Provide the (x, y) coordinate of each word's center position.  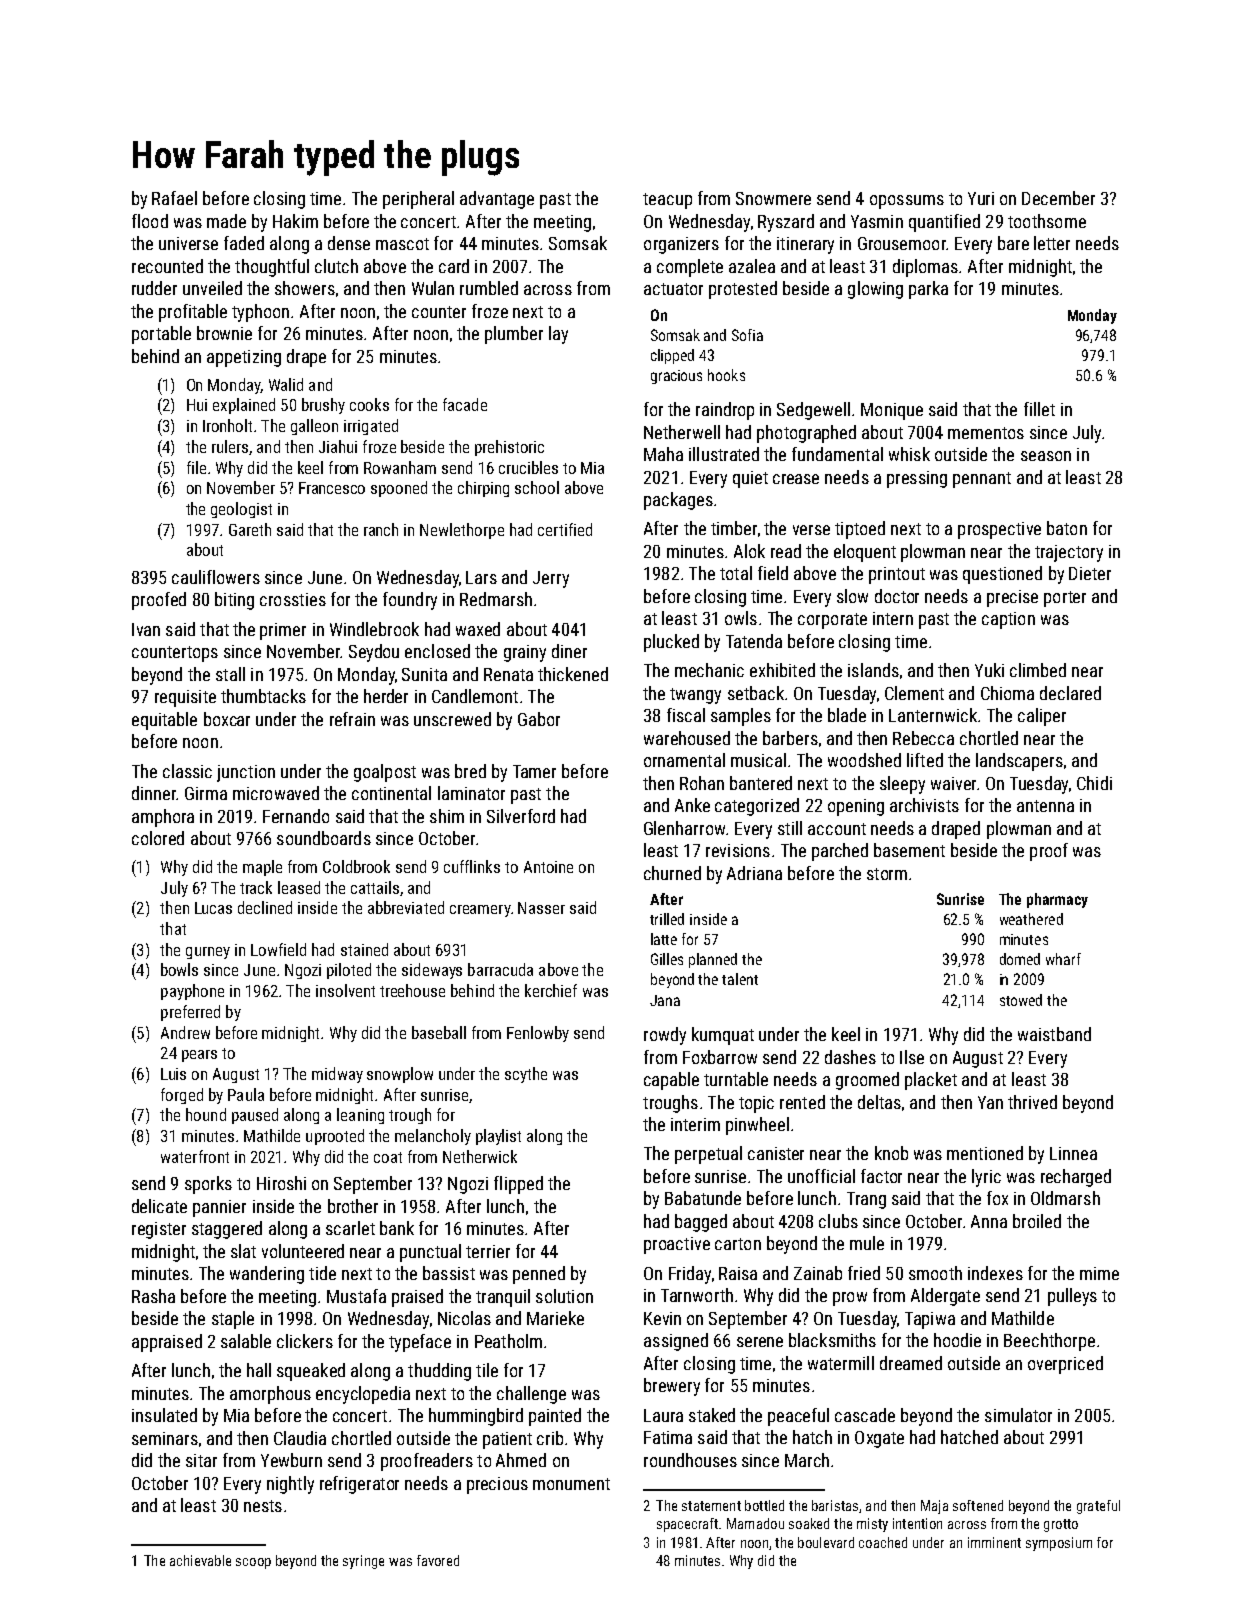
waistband (1054, 1034)
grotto (1061, 1525)
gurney (208, 953)
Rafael (174, 198)
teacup (667, 201)
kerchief (551, 990)
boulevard (826, 1542)
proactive (677, 1245)
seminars (165, 1438)
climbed (1038, 670)
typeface (420, 1343)
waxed (478, 629)
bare (1013, 243)
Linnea (1073, 1153)
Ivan (146, 629)
